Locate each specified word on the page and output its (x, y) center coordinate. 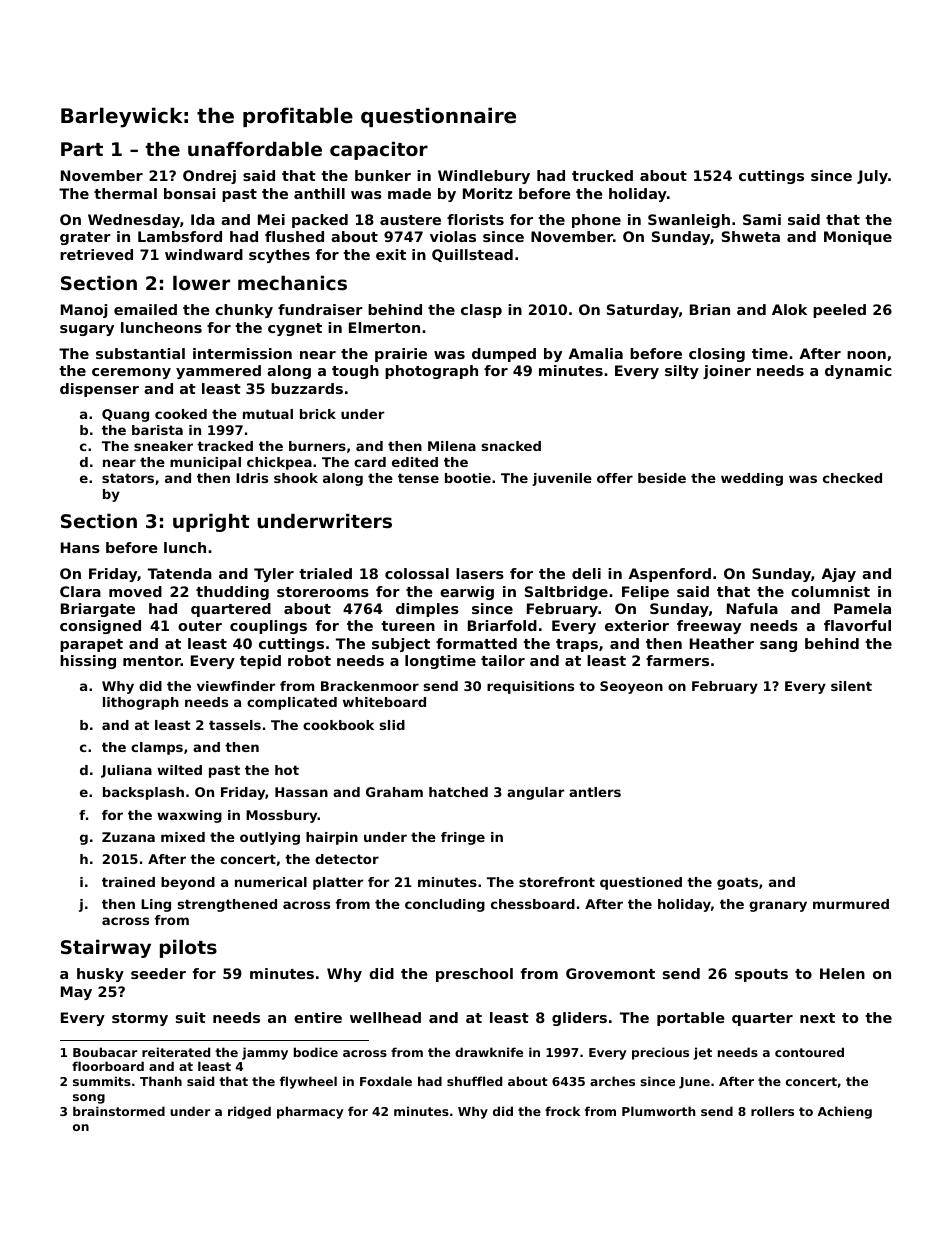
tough (355, 372)
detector (347, 859)
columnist (830, 591)
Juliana (126, 771)
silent (851, 686)
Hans (80, 547)
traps (577, 645)
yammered (218, 372)
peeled (839, 311)
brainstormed (119, 1111)
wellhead (385, 1017)
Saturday (643, 311)
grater (85, 238)
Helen (842, 973)
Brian (710, 309)
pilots (188, 949)
